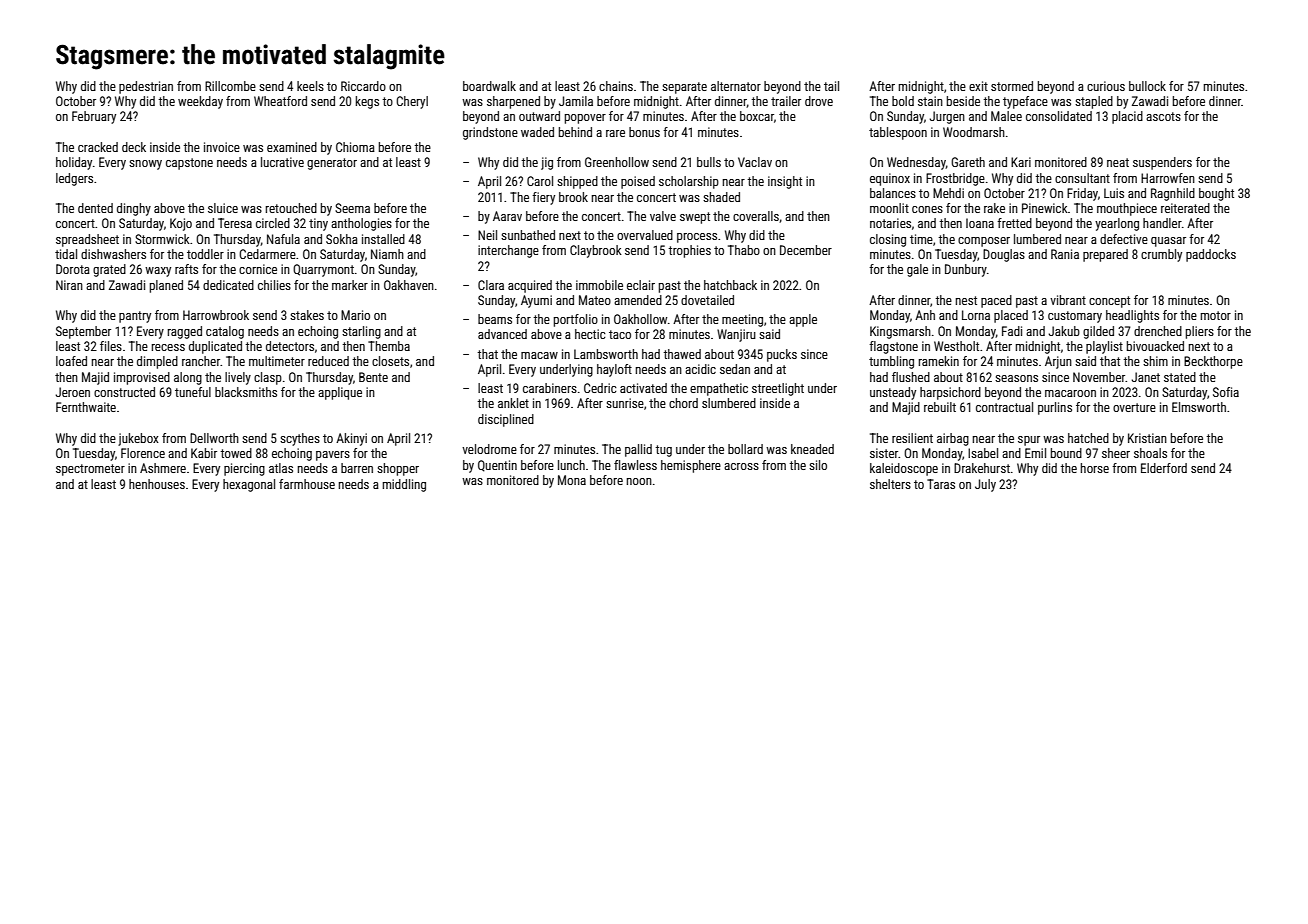  I want to click on Nafula, so click(283, 239).
